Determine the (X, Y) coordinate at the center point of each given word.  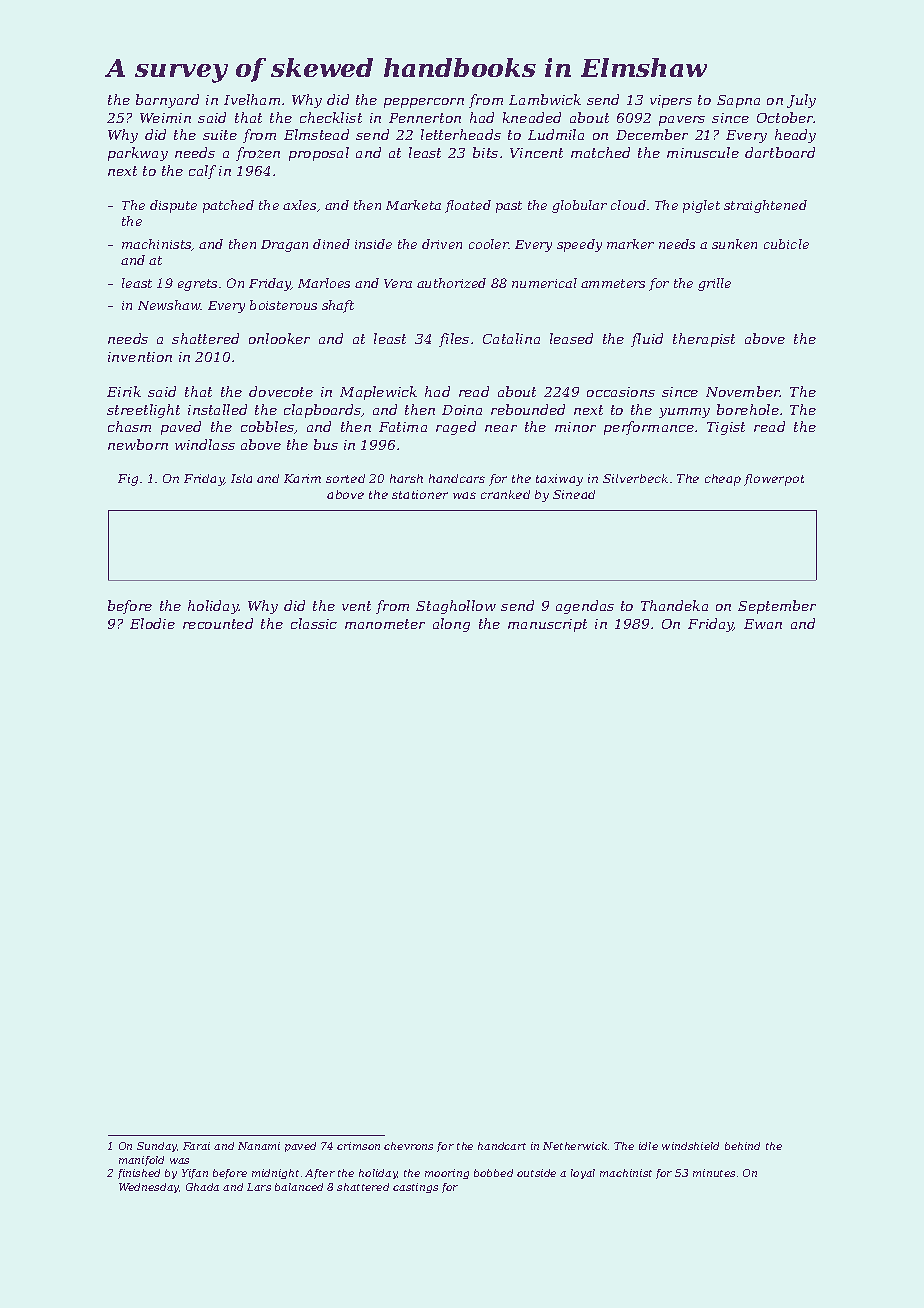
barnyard (167, 101)
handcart (502, 1146)
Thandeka (674, 605)
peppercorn (424, 103)
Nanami (259, 1146)
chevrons (408, 1146)
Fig (128, 480)
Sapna (738, 101)
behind (742, 1146)
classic (314, 623)
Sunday (157, 1147)
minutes (714, 1173)
